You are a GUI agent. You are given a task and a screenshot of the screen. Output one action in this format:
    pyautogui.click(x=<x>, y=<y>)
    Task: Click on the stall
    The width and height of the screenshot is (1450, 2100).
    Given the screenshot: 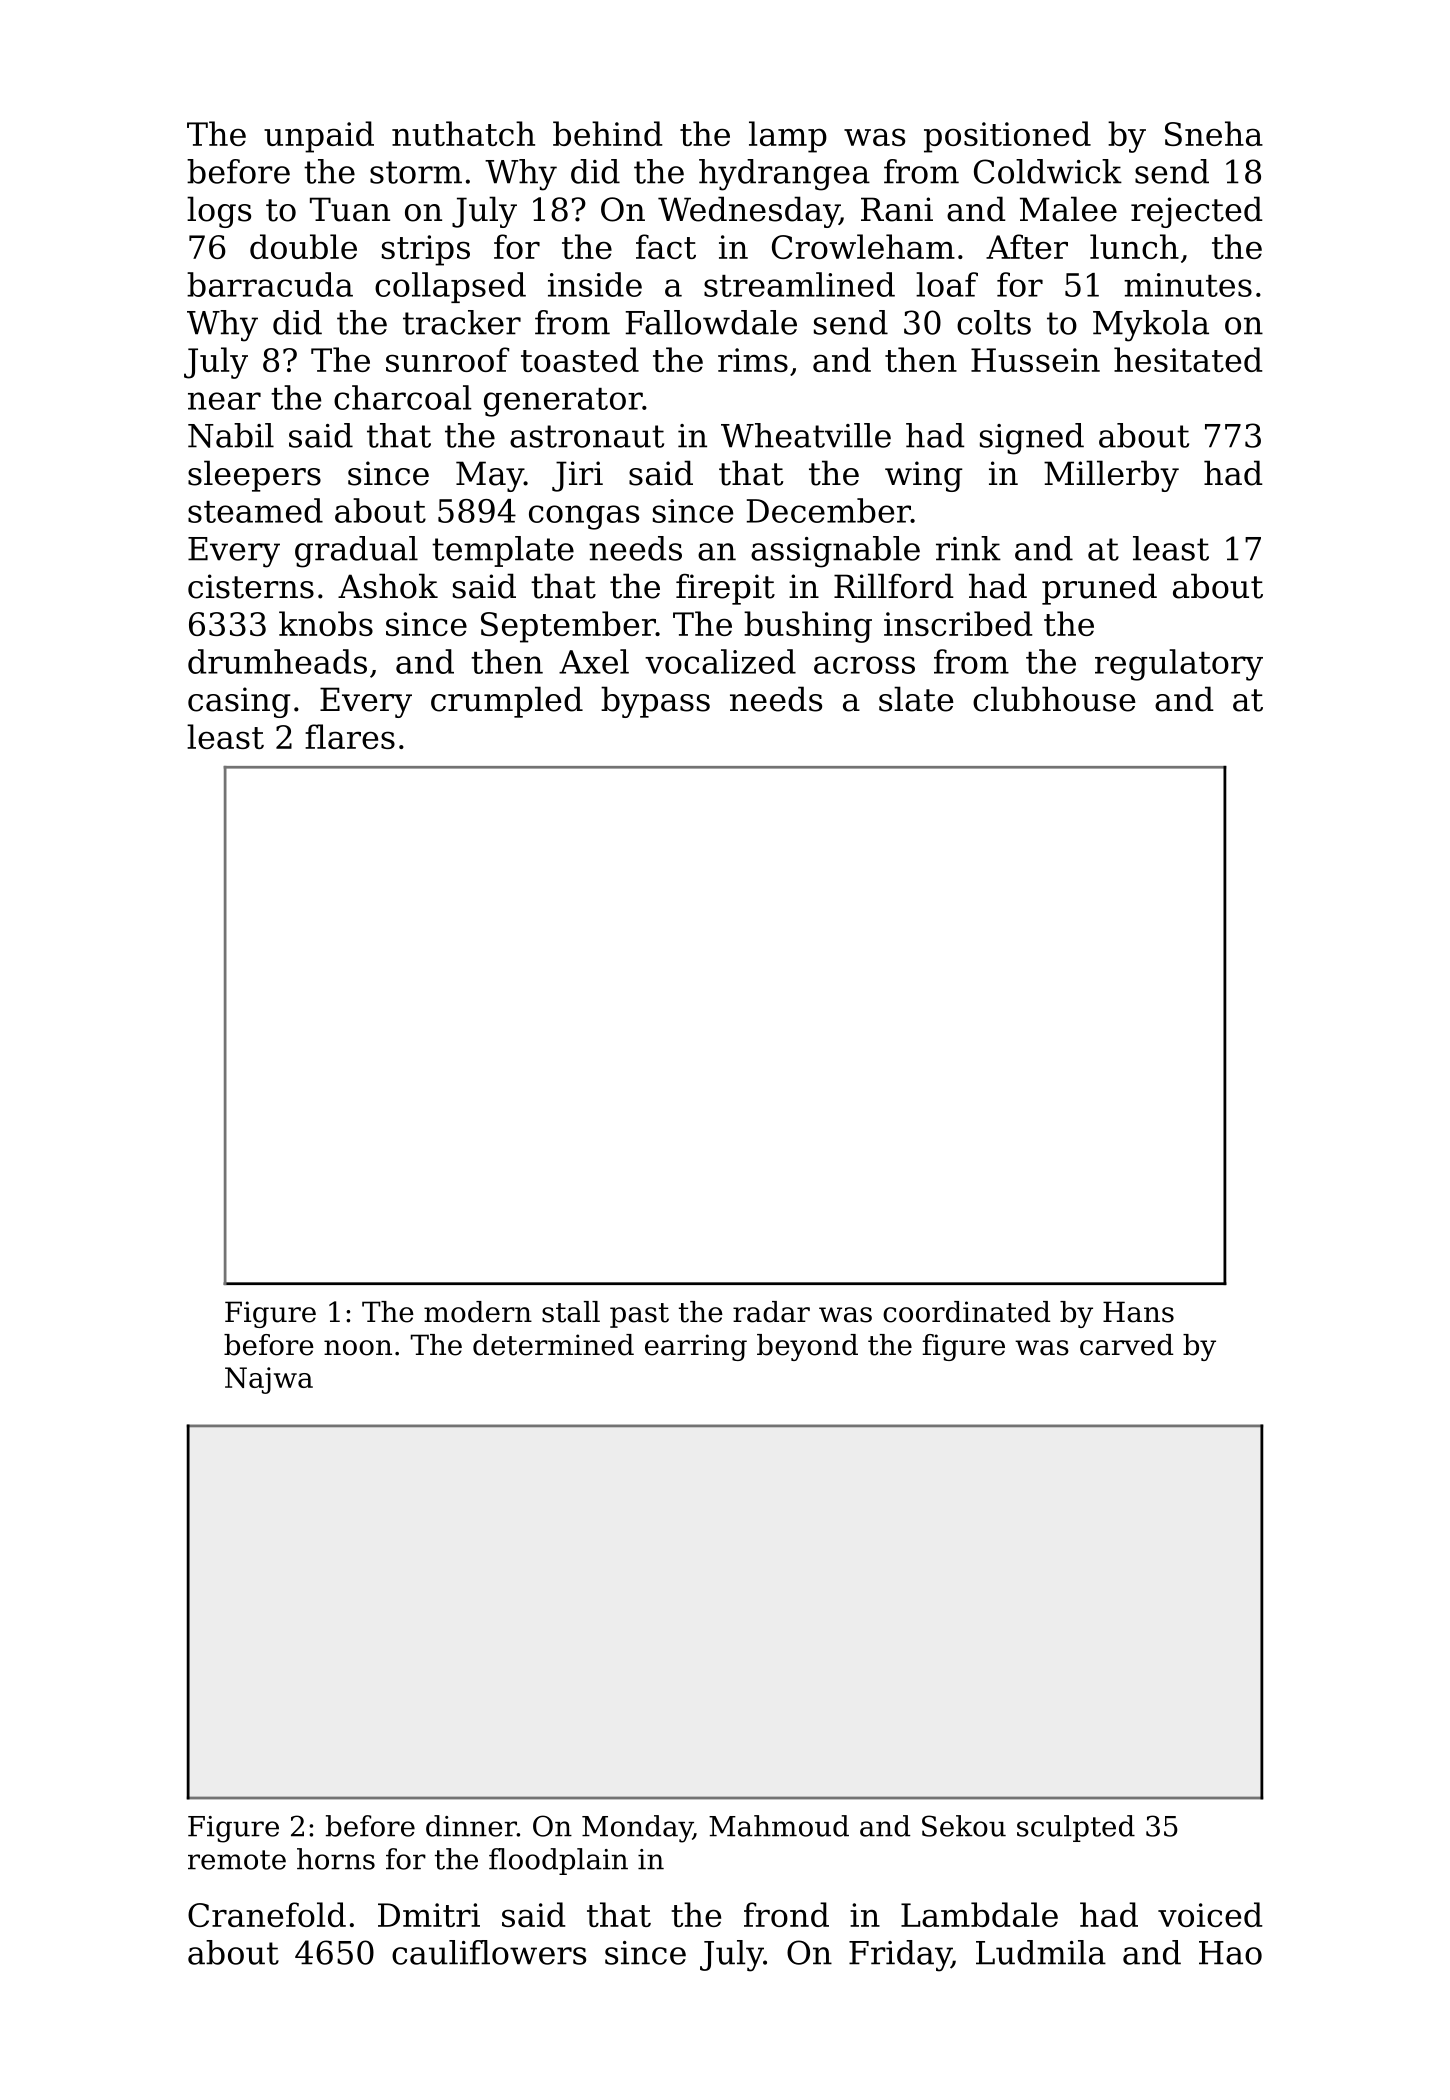 What is the action you would take?
    pyautogui.click(x=571, y=1312)
